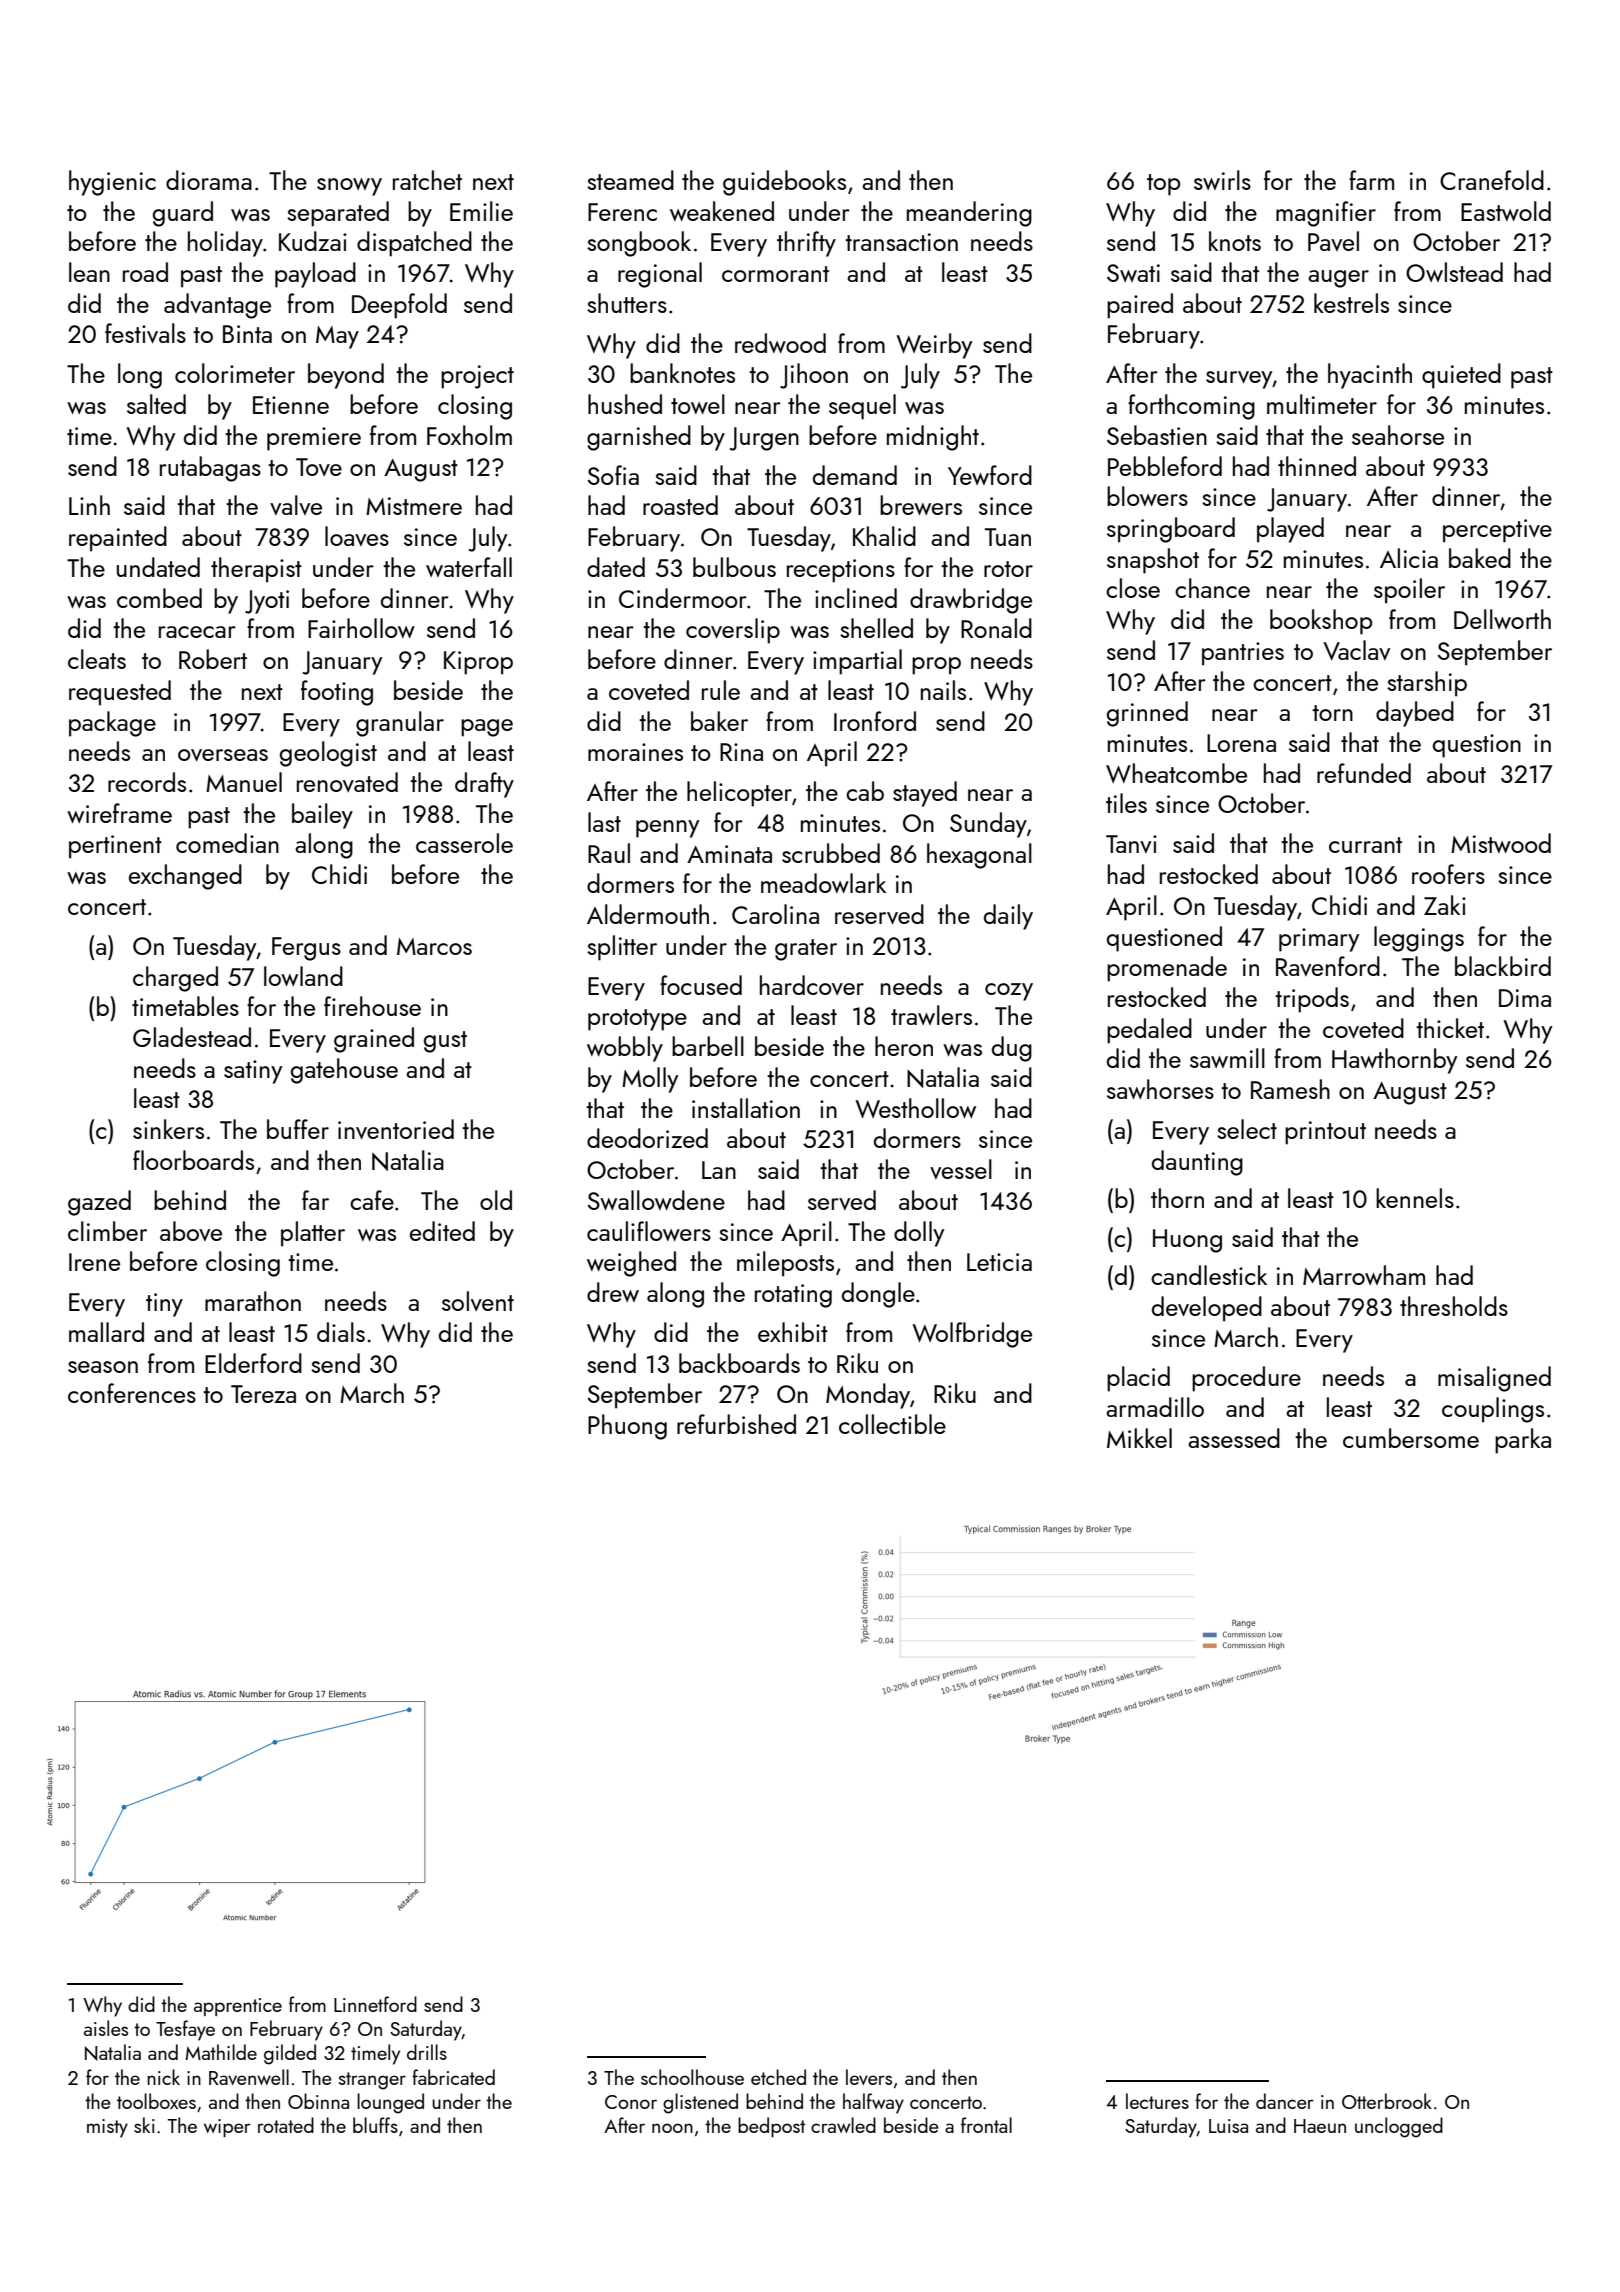 The height and width of the screenshot is (2292, 1620). What do you see at coordinates (1239, 380) in the screenshot?
I see `survey` at bounding box center [1239, 380].
